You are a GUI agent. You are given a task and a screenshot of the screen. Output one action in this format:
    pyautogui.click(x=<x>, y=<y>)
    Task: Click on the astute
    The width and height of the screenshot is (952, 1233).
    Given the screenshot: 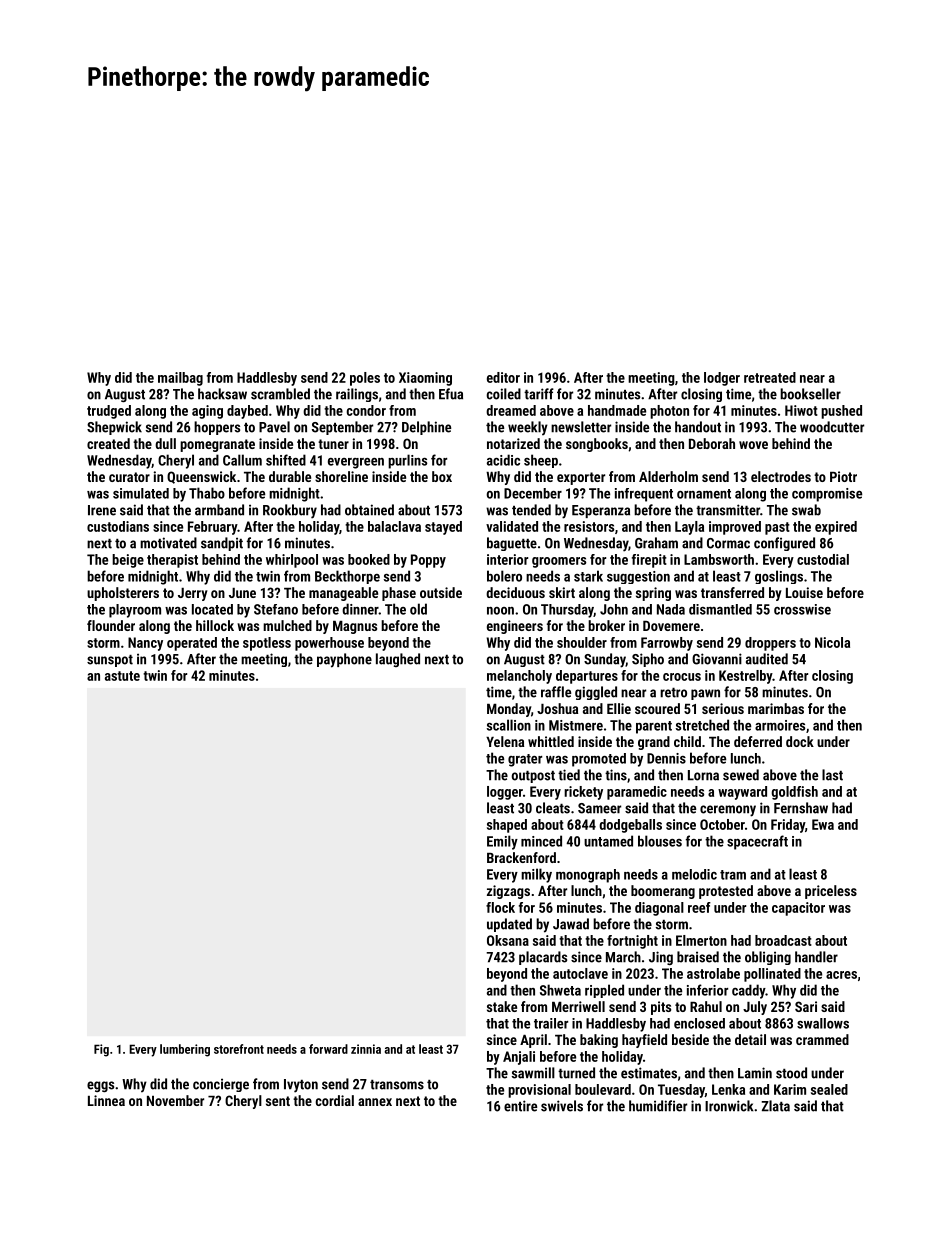 What is the action you would take?
    pyautogui.click(x=122, y=676)
